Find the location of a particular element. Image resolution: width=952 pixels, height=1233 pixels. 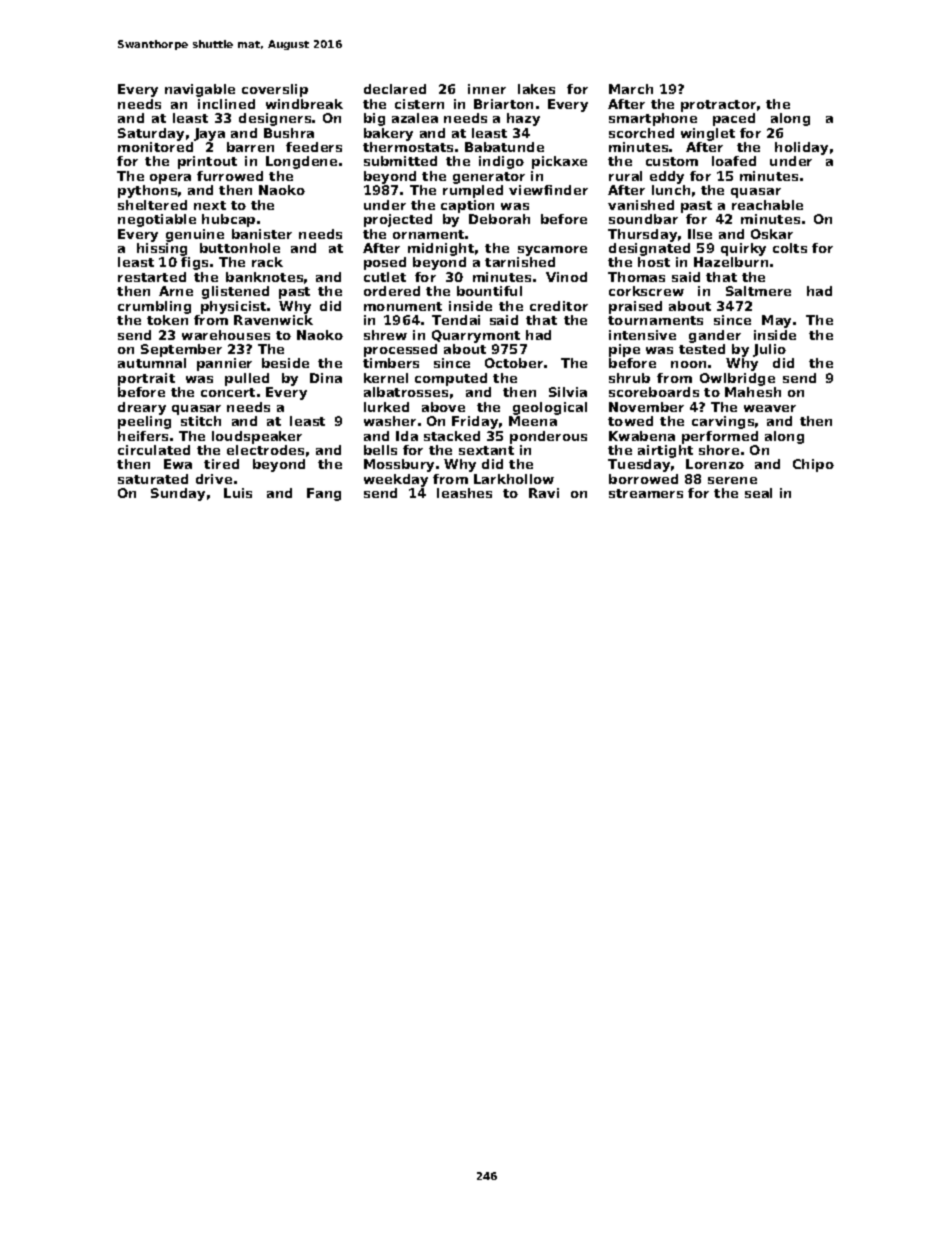

Quarrymont is located at coordinates (476, 336).
